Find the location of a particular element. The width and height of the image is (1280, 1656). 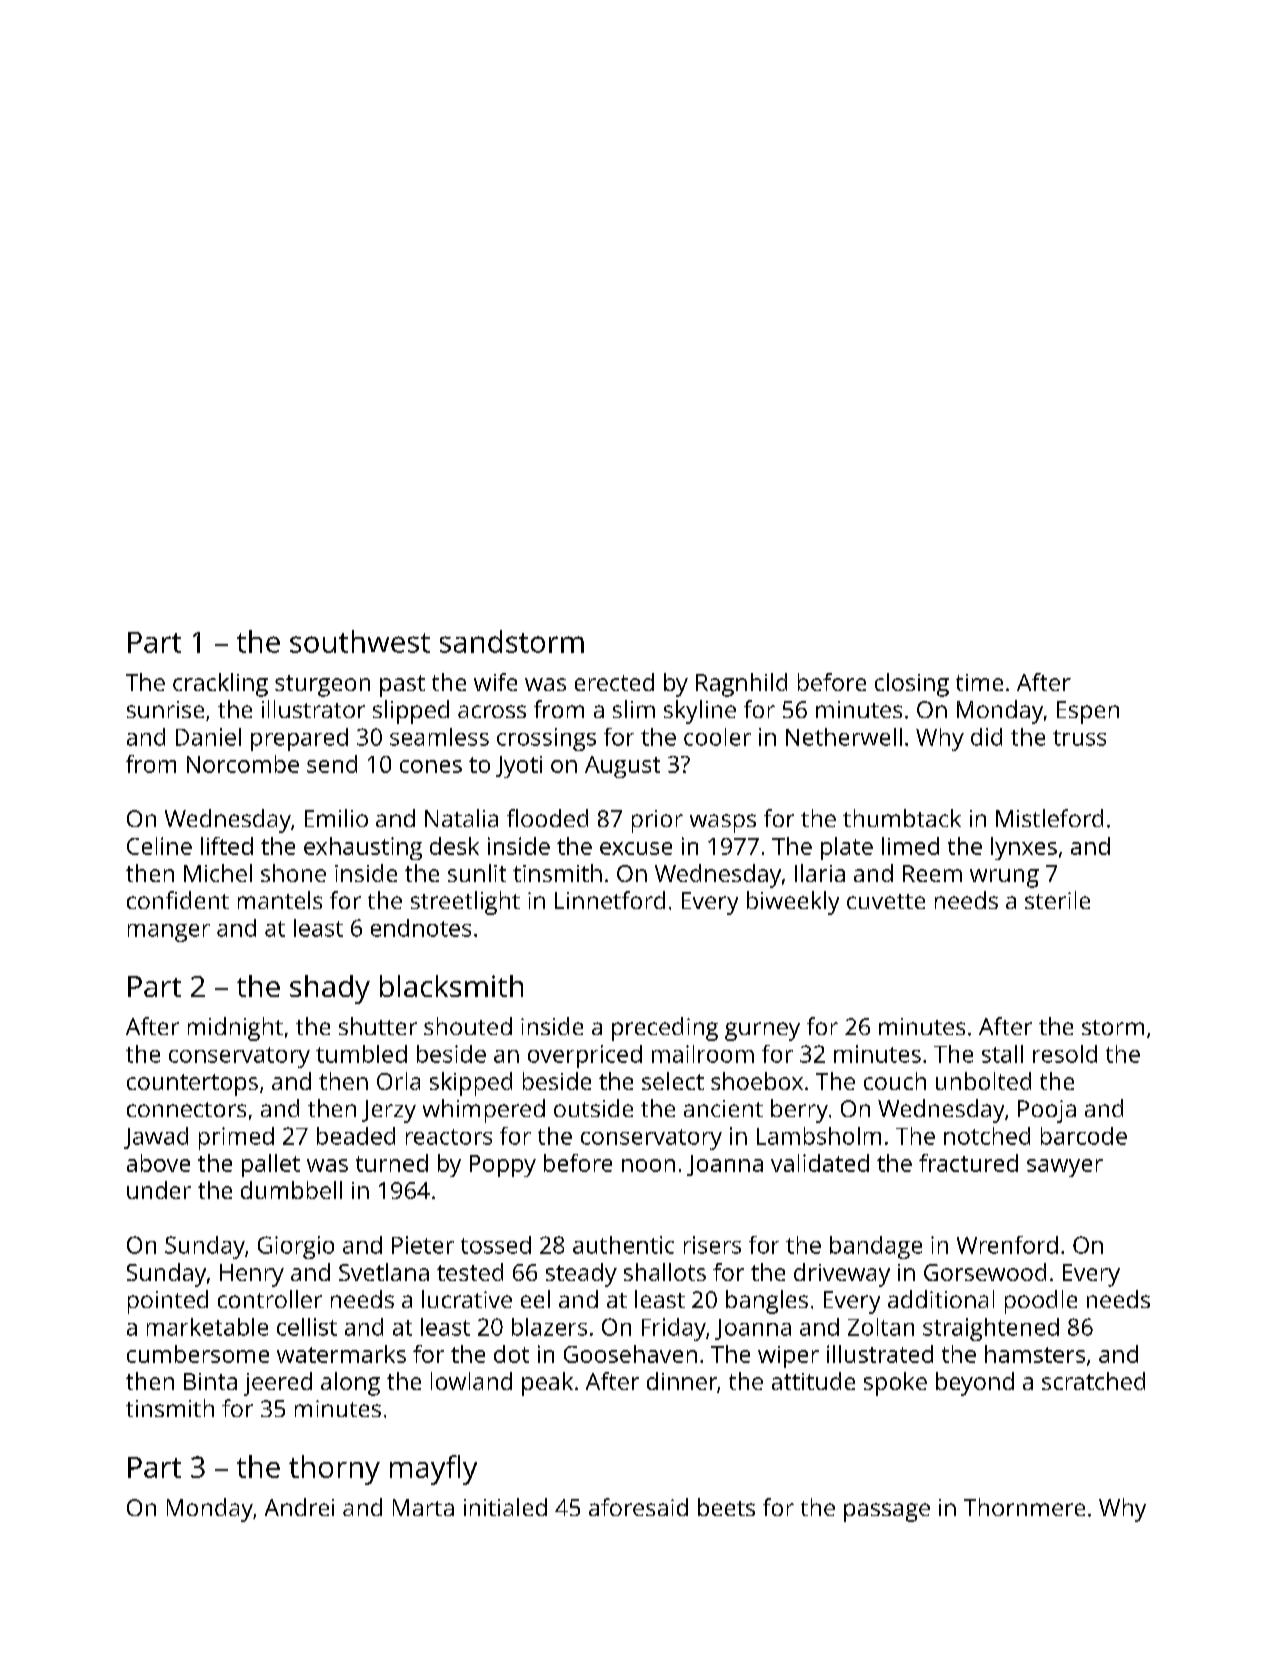

beets is located at coordinates (726, 1507).
